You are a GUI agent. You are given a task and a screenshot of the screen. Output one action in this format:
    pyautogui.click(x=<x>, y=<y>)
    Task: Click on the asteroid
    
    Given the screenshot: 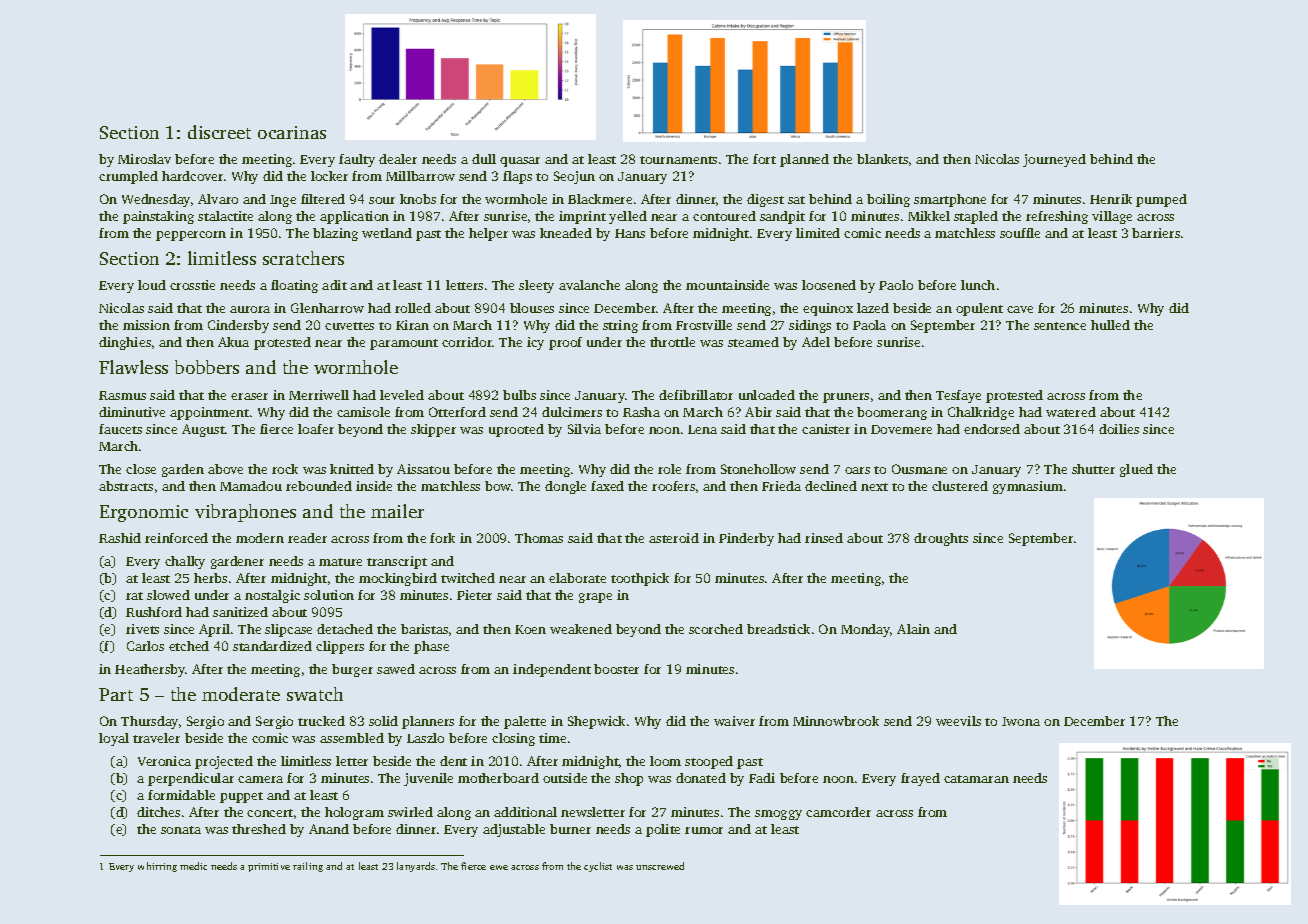 What is the action you would take?
    pyautogui.click(x=674, y=538)
